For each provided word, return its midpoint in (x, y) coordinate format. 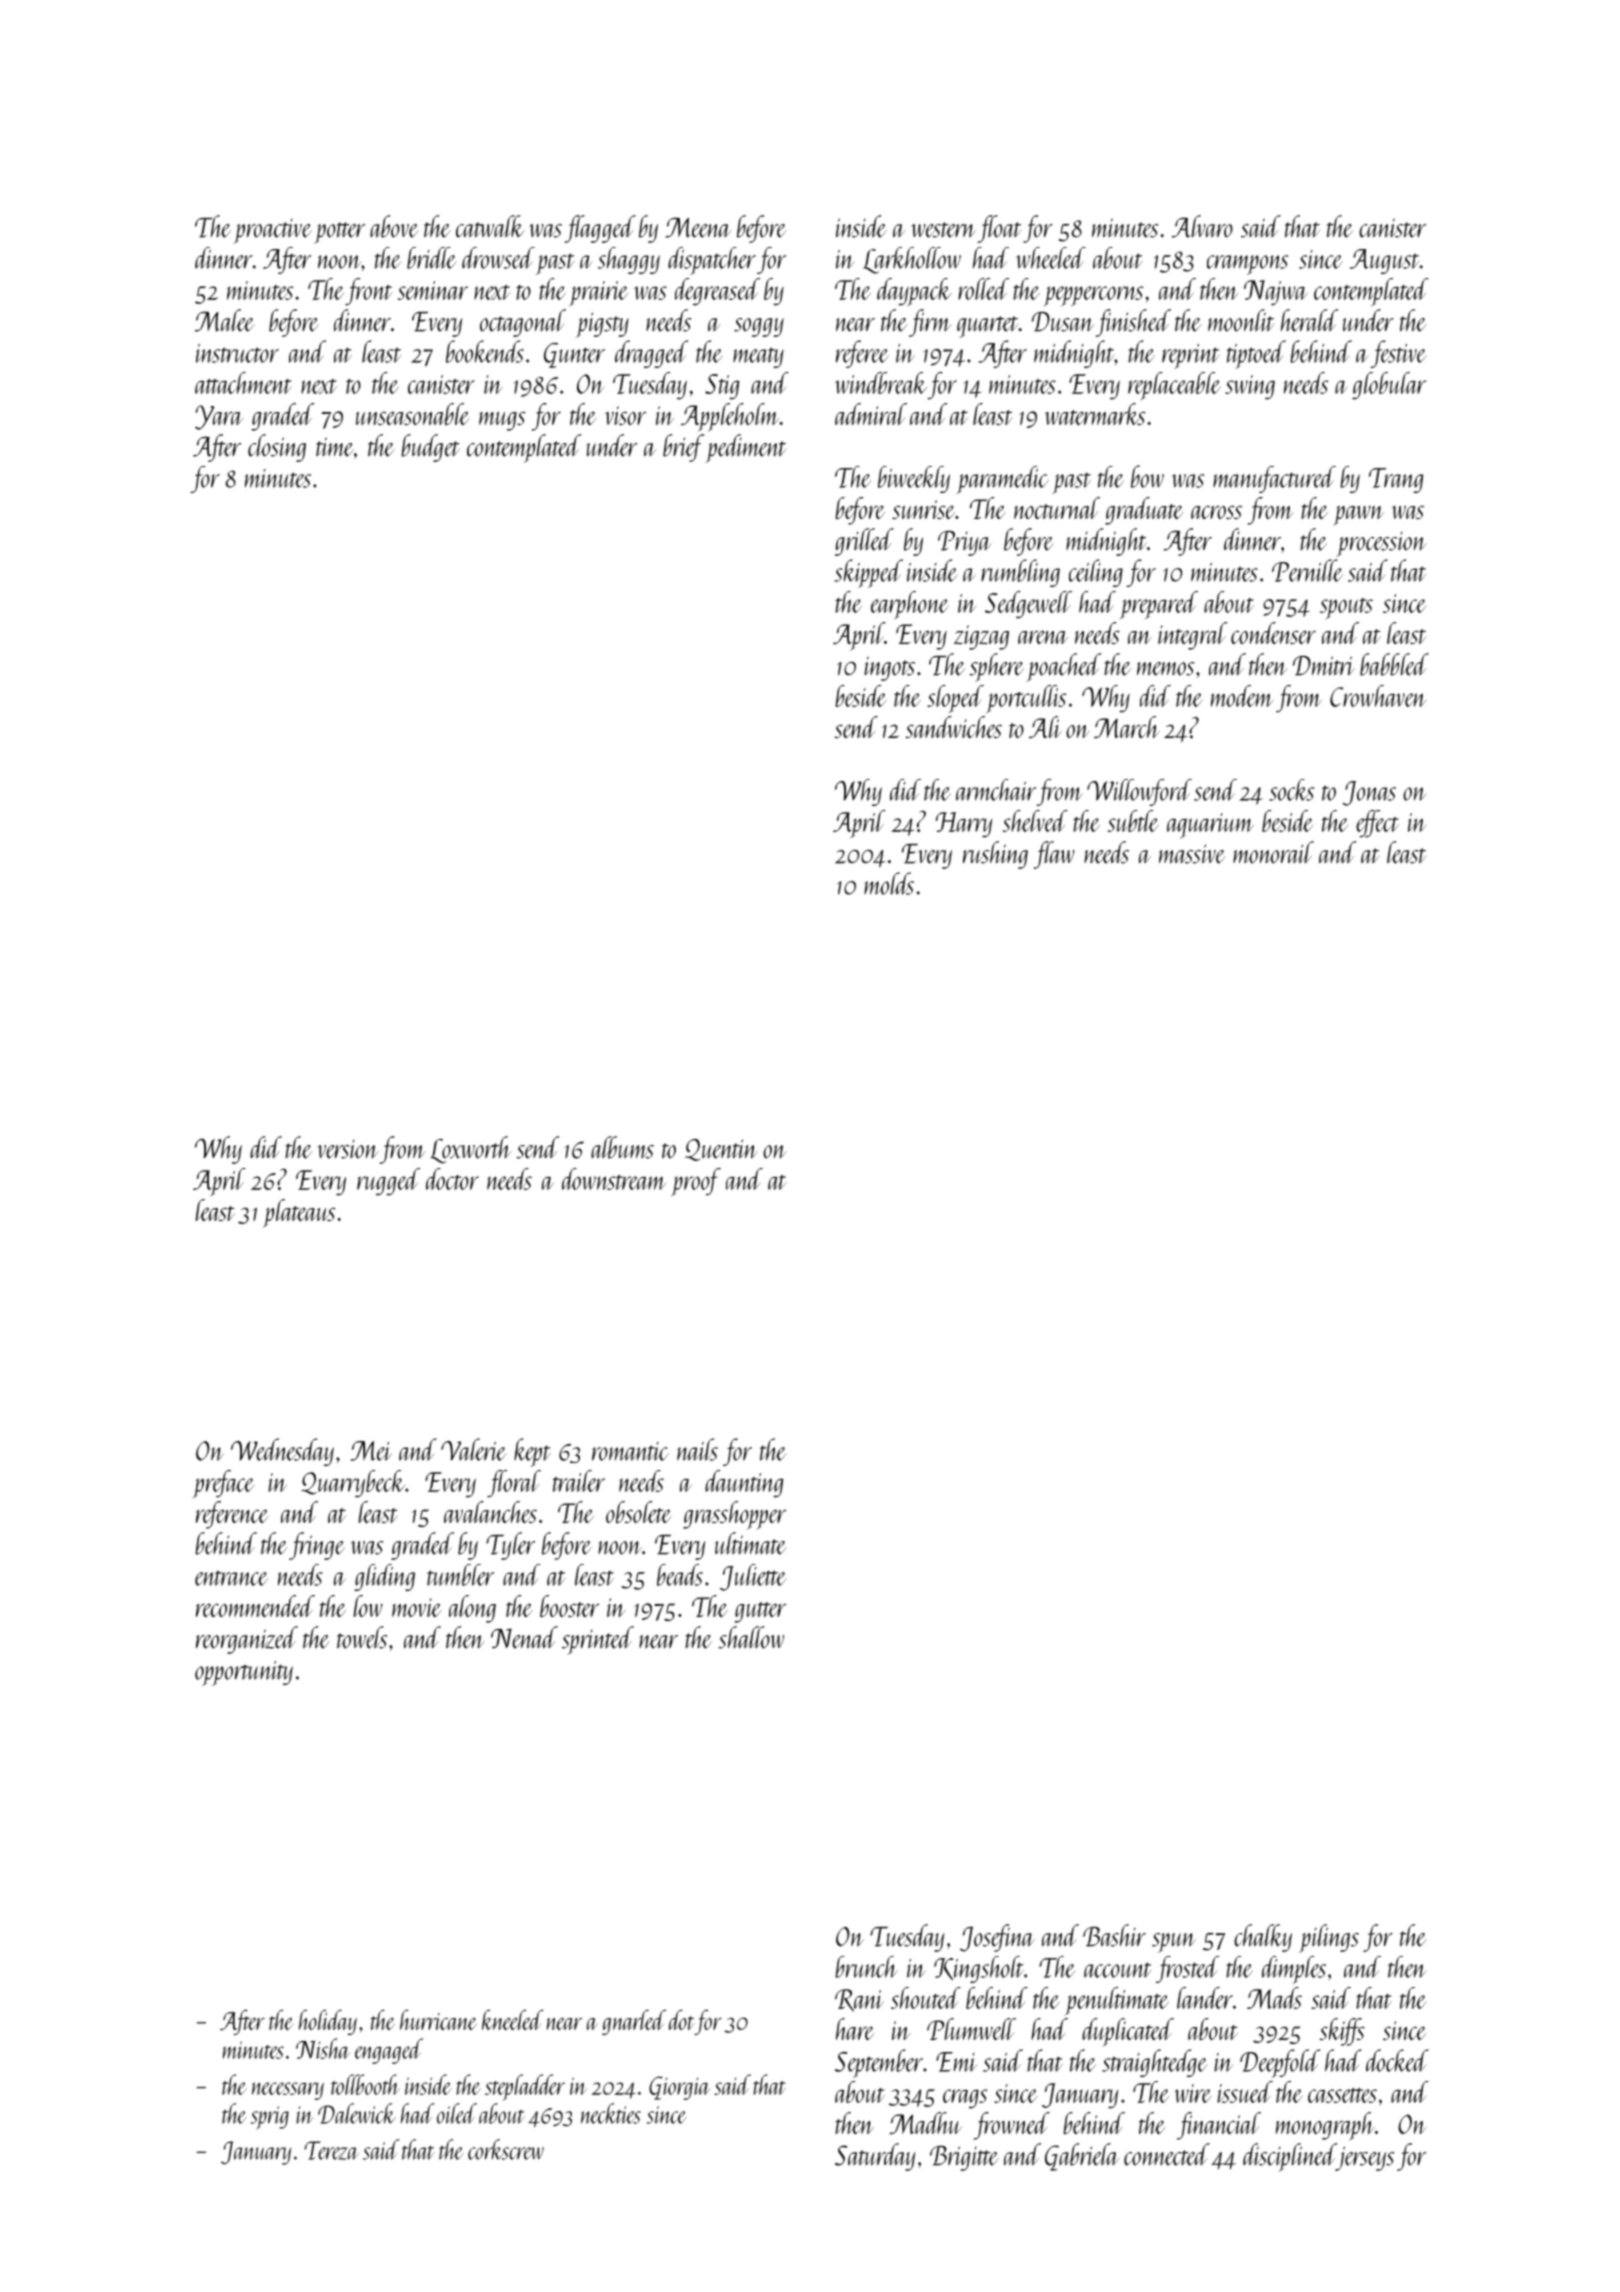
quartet (988, 327)
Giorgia (680, 2088)
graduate (1144, 511)
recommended (255, 1606)
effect (1377, 824)
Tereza (331, 2150)
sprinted (598, 1640)
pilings (1329, 1938)
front (368, 292)
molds (889, 883)
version (348, 1149)
